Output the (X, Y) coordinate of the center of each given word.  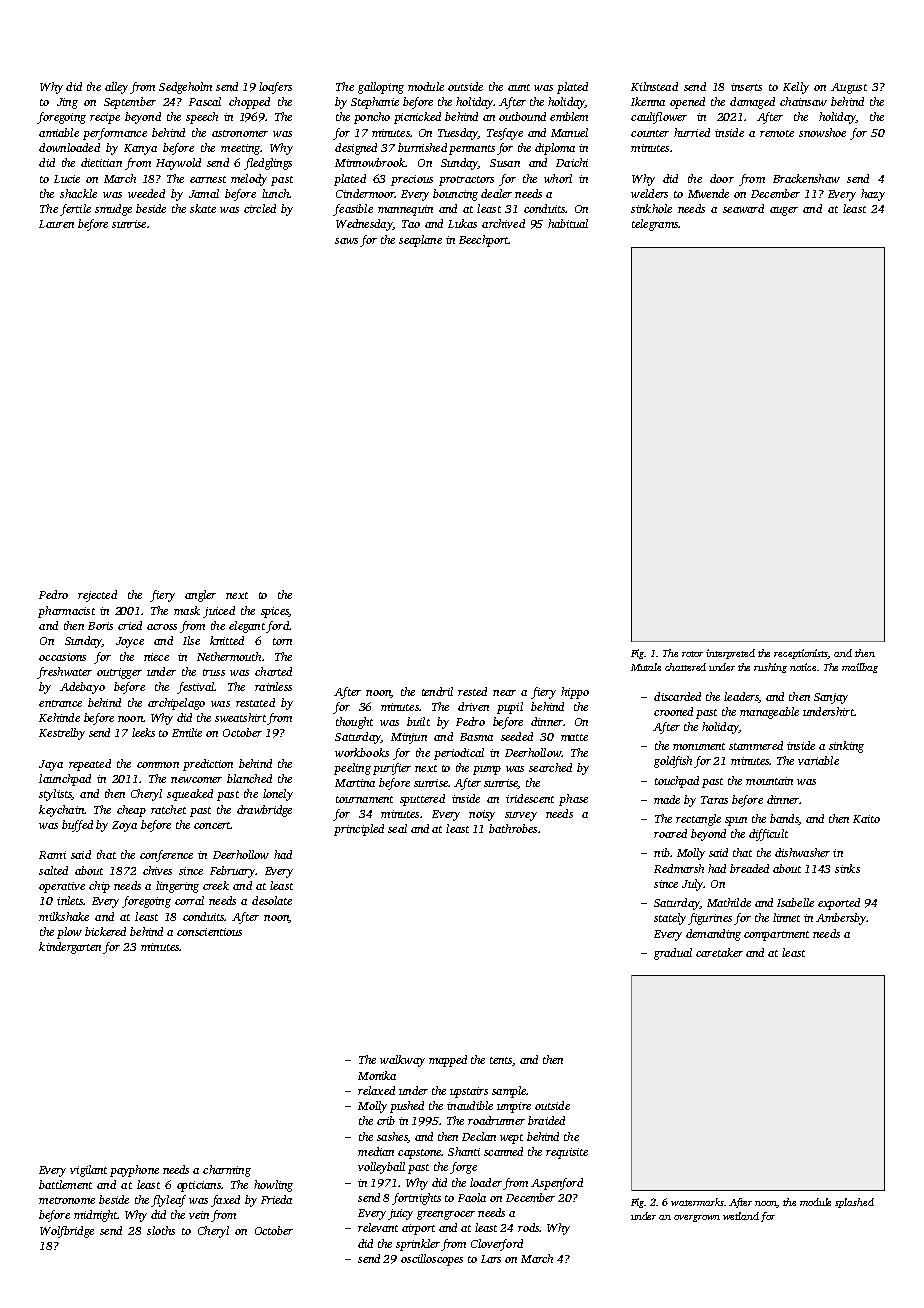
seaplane (420, 241)
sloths (161, 1230)
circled (260, 208)
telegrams (655, 225)
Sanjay (831, 698)
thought (354, 723)
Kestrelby (62, 734)
